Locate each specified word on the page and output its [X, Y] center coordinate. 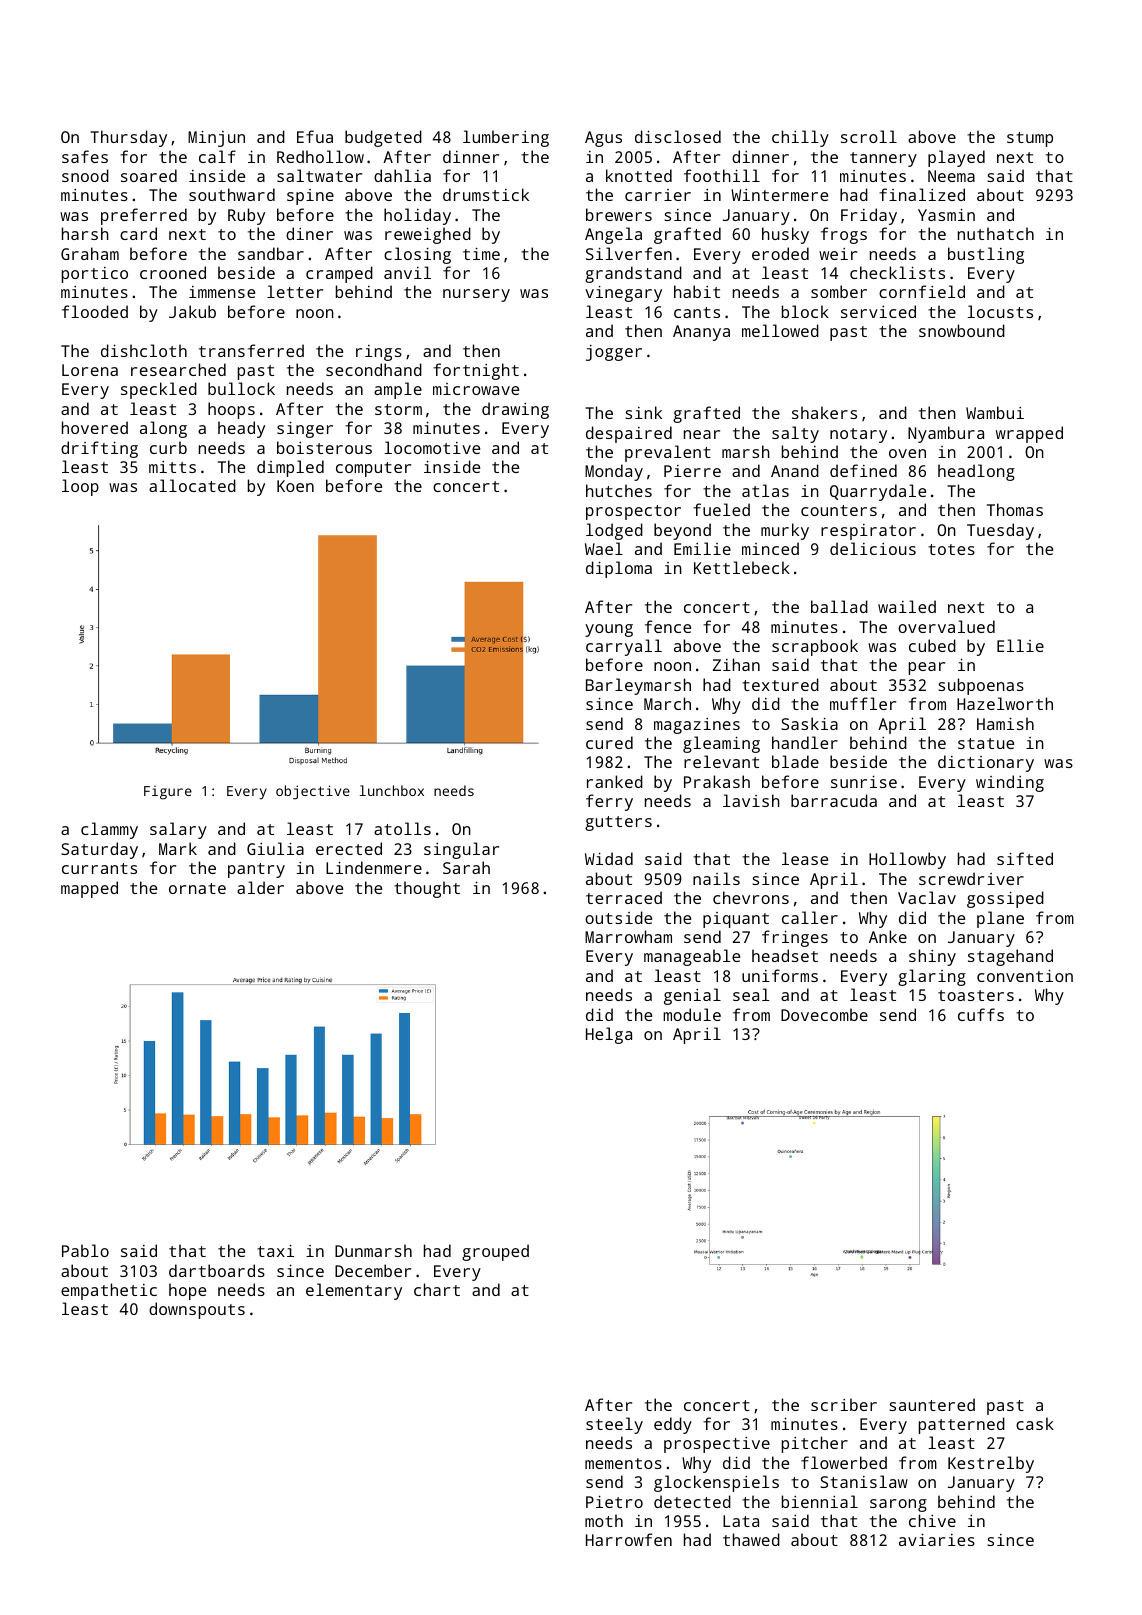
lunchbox [392, 790]
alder [260, 887]
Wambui [995, 412]
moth [604, 1520]
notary [858, 435]
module [692, 1014]
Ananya [701, 333]
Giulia [275, 848]
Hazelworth [1005, 703]
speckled [159, 390]
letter [295, 291]
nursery [476, 295]
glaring [932, 977]
